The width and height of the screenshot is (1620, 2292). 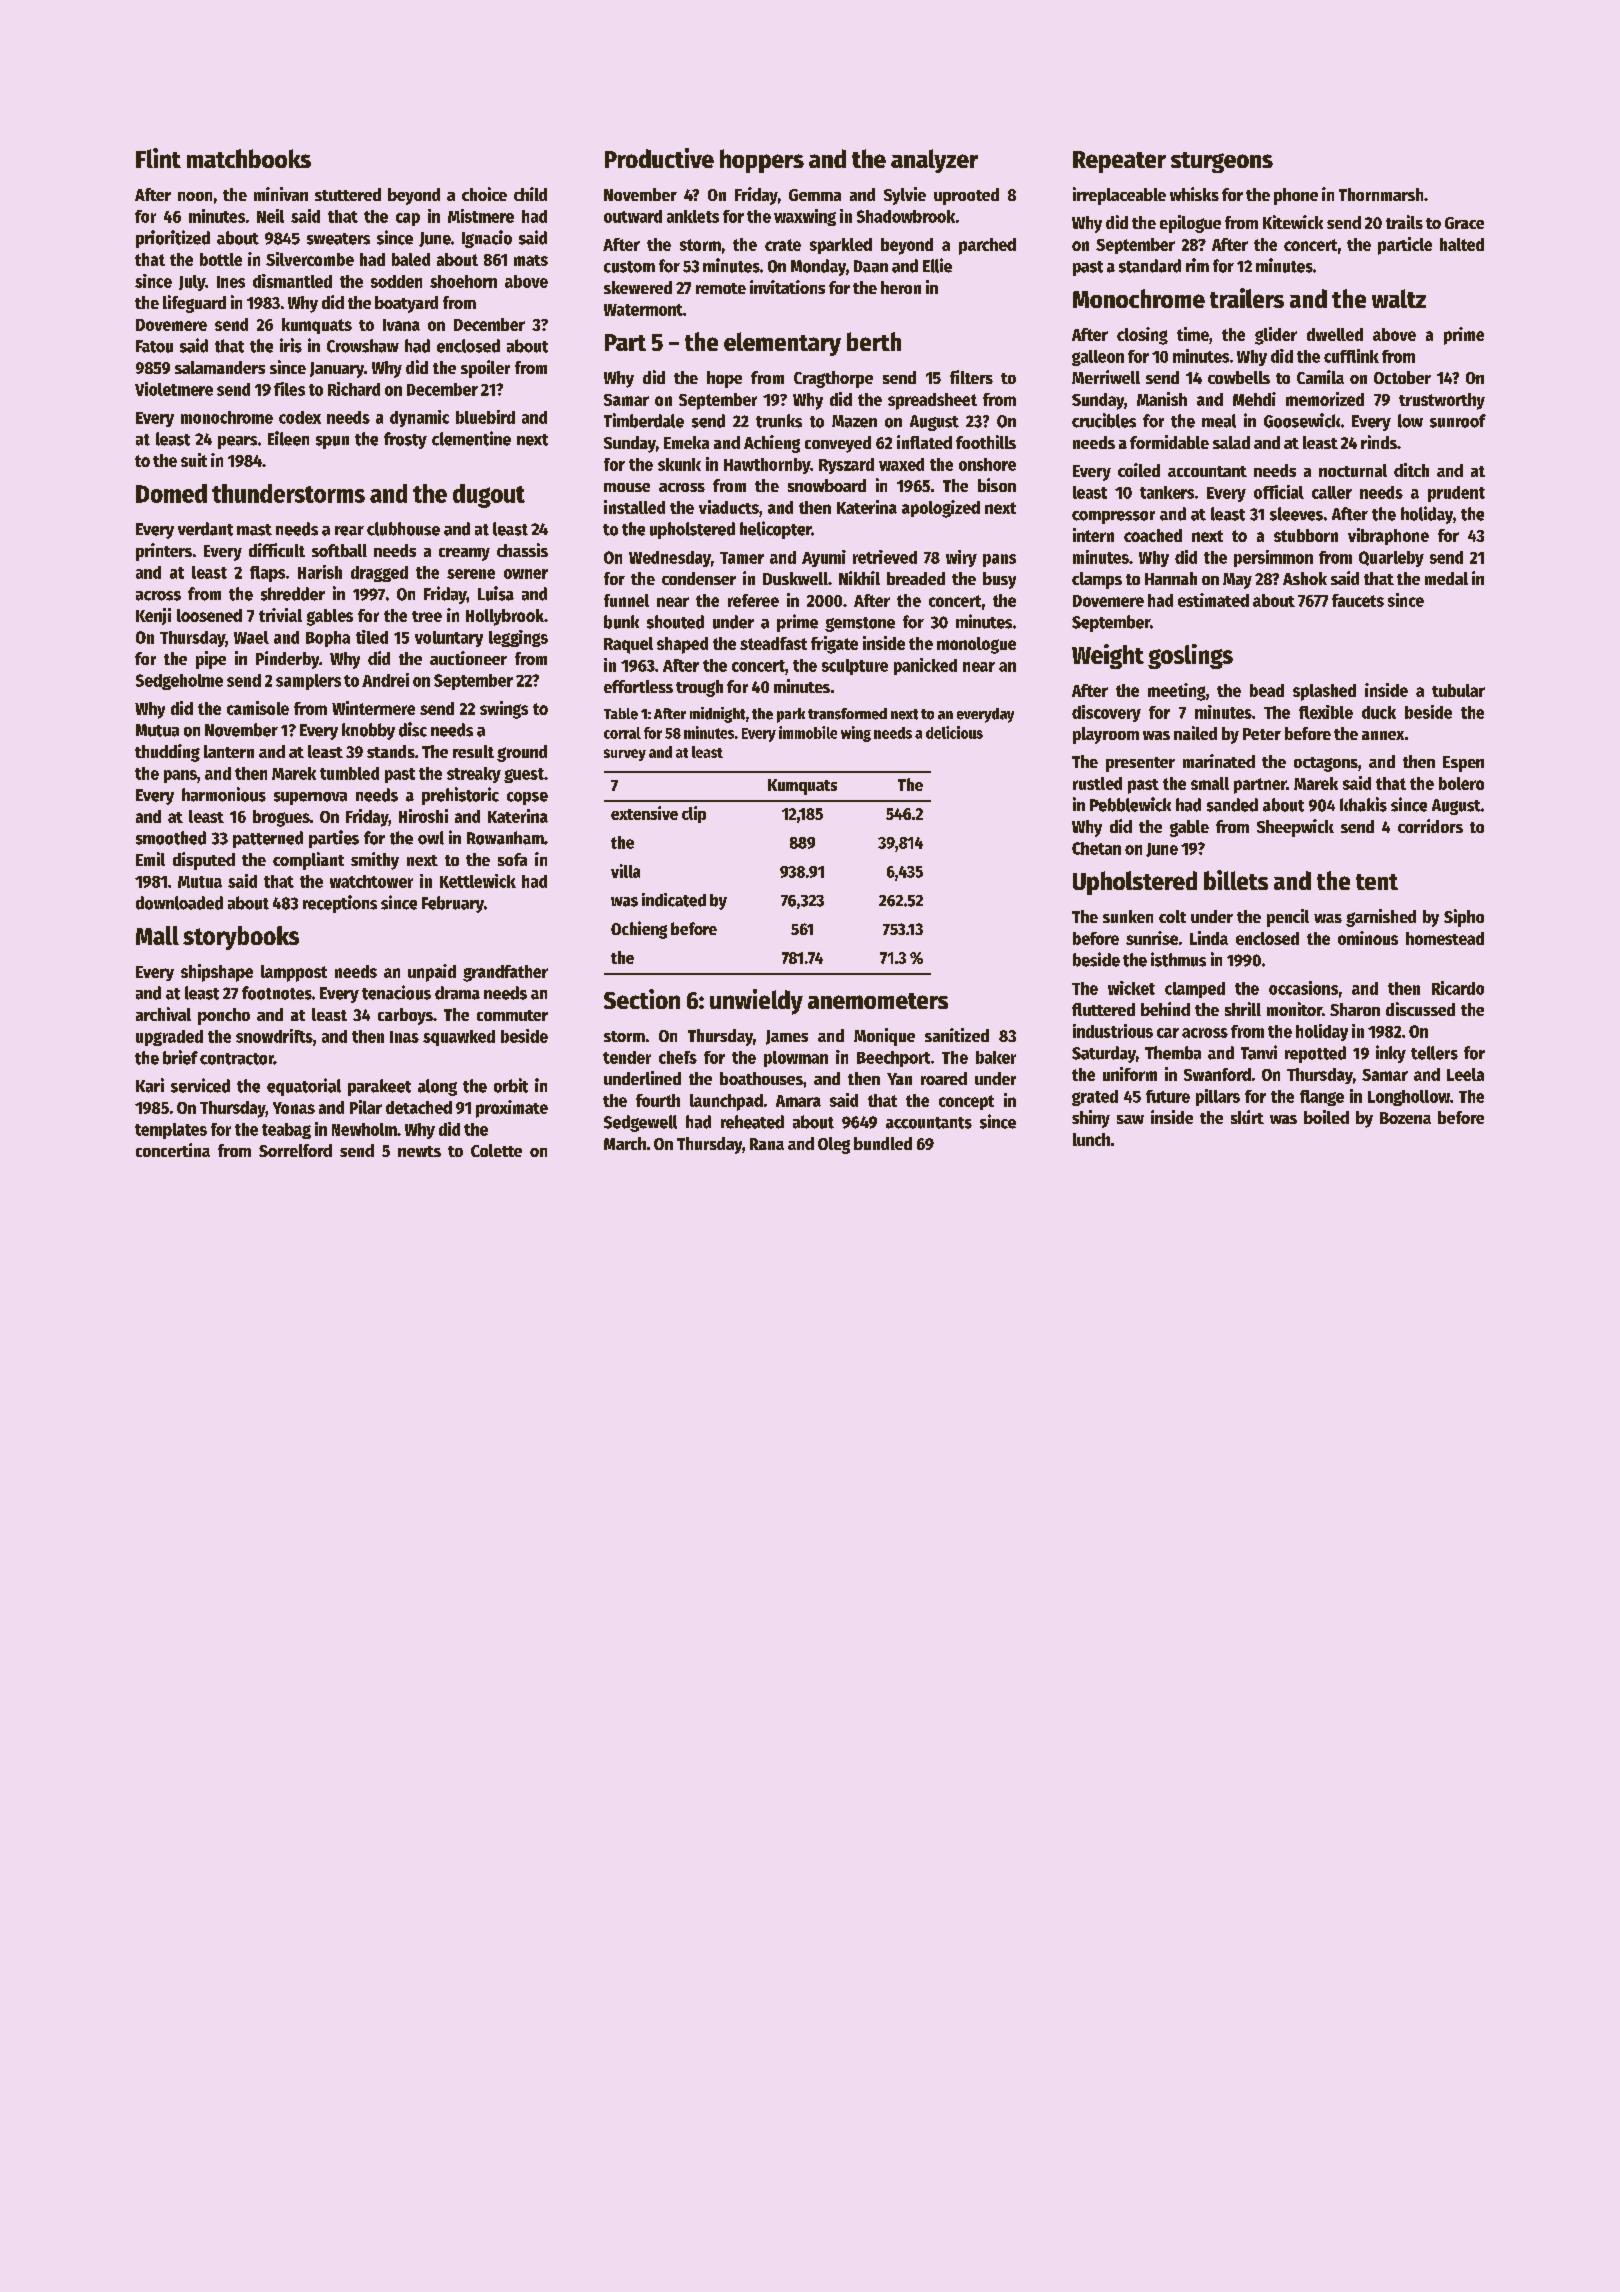 What do you see at coordinates (1405, 1118) in the screenshot?
I see `Bozena` at bounding box center [1405, 1118].
